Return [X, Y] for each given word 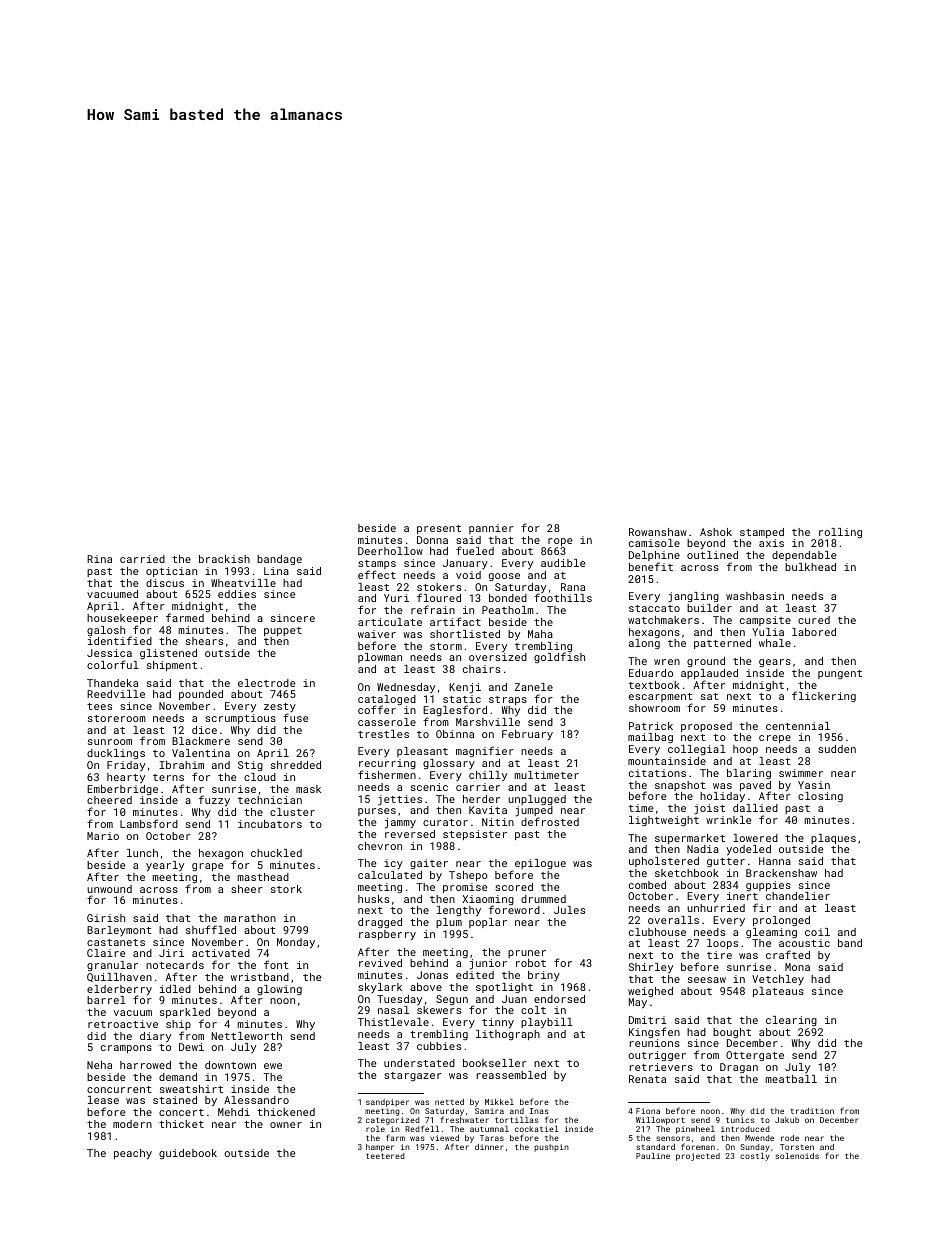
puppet [283, 631]
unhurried [716, 908]
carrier [478, 787]
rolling [840, 533]
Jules [569, 910]
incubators [270, 824]
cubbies [439, 1046]
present [439, 529]
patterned [722, 644]
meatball [791, 1079]
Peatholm [508, 610]
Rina [99, 559]
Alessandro [256, 1100]
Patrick [651, 726]
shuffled [211, 929]
